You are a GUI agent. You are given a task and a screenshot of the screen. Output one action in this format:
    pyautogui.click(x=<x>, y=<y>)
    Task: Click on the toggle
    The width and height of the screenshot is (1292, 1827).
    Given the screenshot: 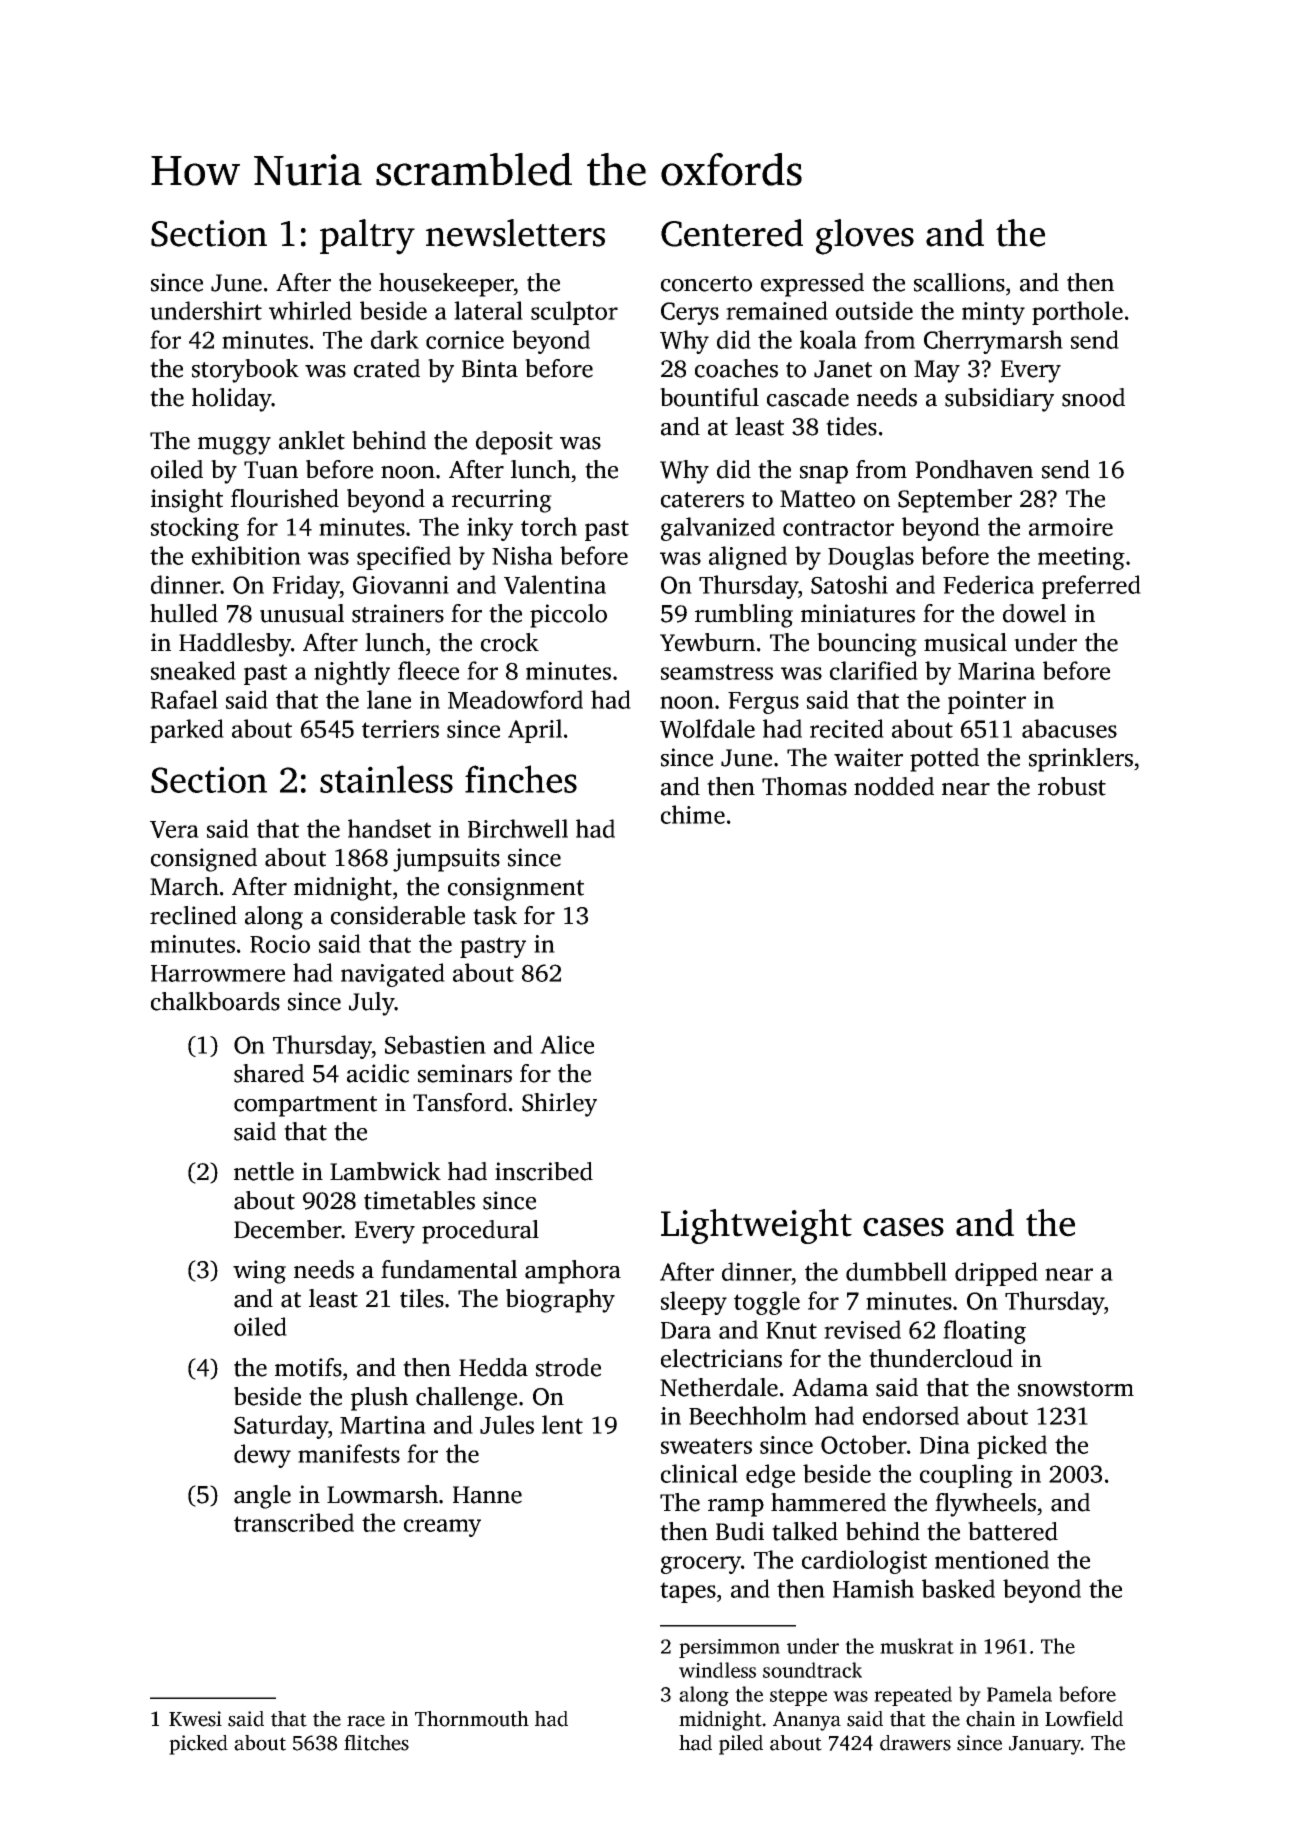 What is the action you would take?
    pyautogui.click(x=767, y=1303)
